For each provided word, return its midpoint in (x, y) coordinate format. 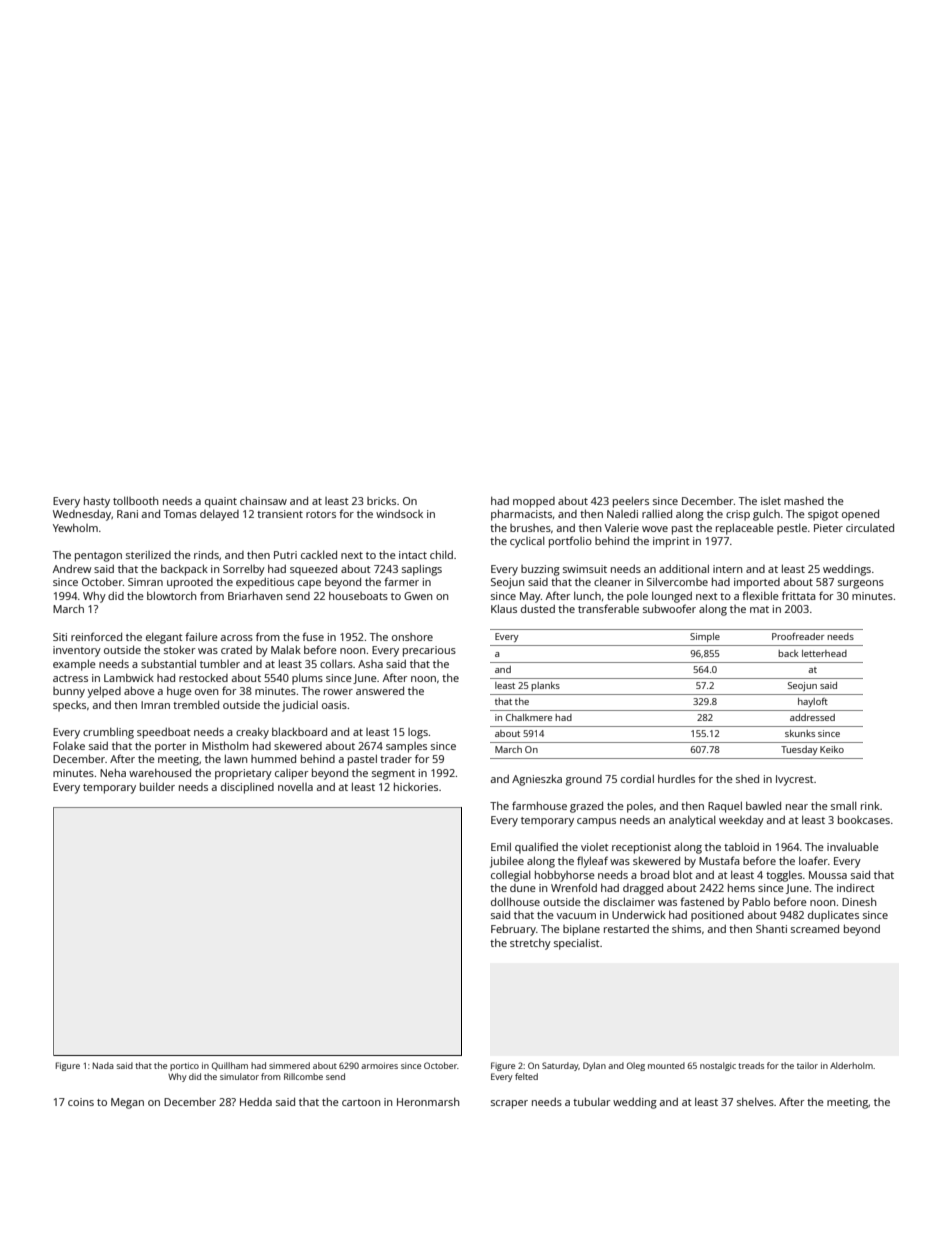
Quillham (230, 1066)
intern (727, 569)
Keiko (832, 749)
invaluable (853, 846)
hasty (97, 502)
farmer (401, 581)
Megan (127, 1103)
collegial (510, 876)
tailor (807, 1065)
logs (418, 733)
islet (771, 500)
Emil (501, 846)
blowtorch (171, 595)
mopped (534, 502)
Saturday (560, 1066)
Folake (69, 746)
